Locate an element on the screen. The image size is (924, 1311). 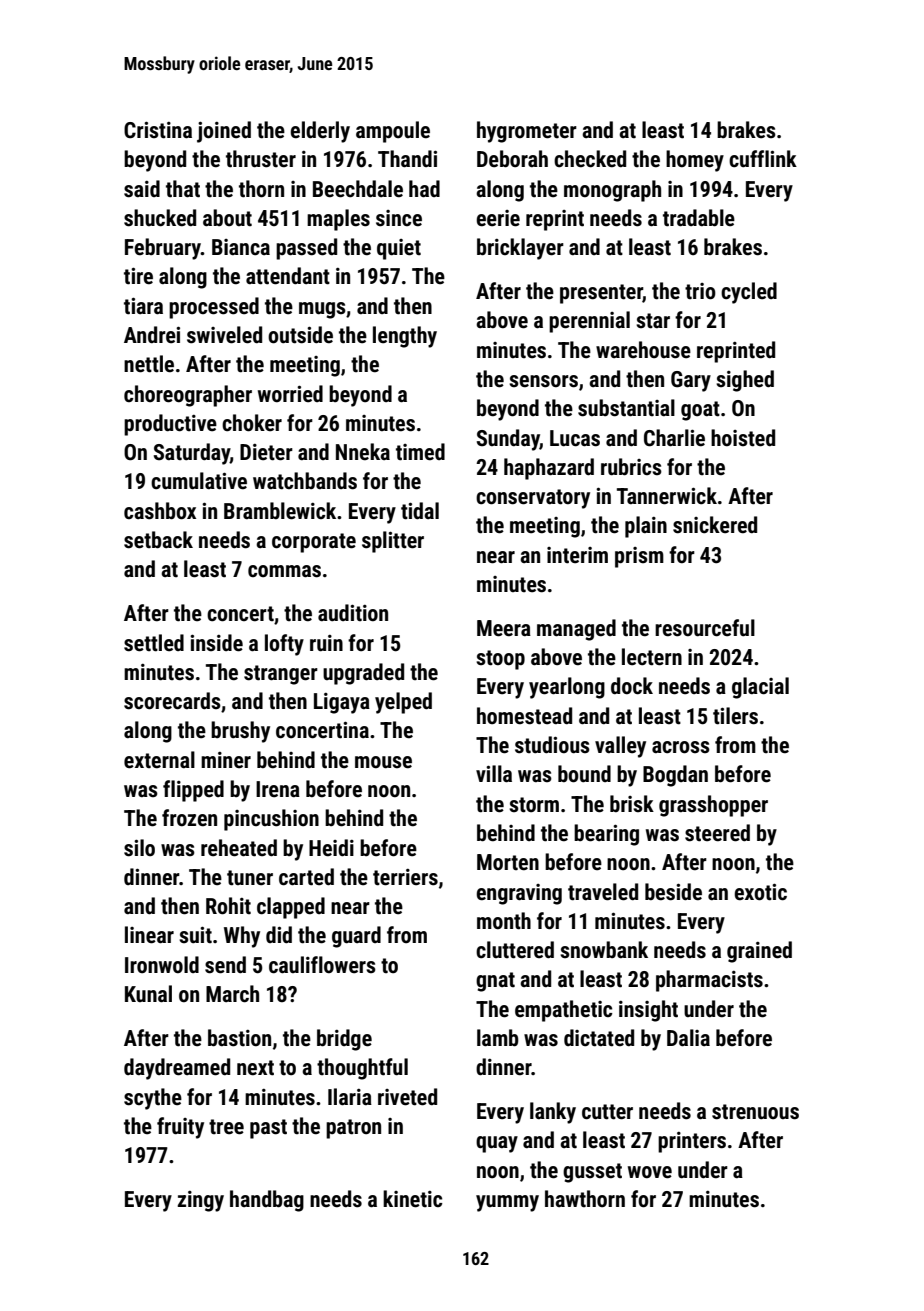
Bramblewick is located at coordinates (280, 511).
